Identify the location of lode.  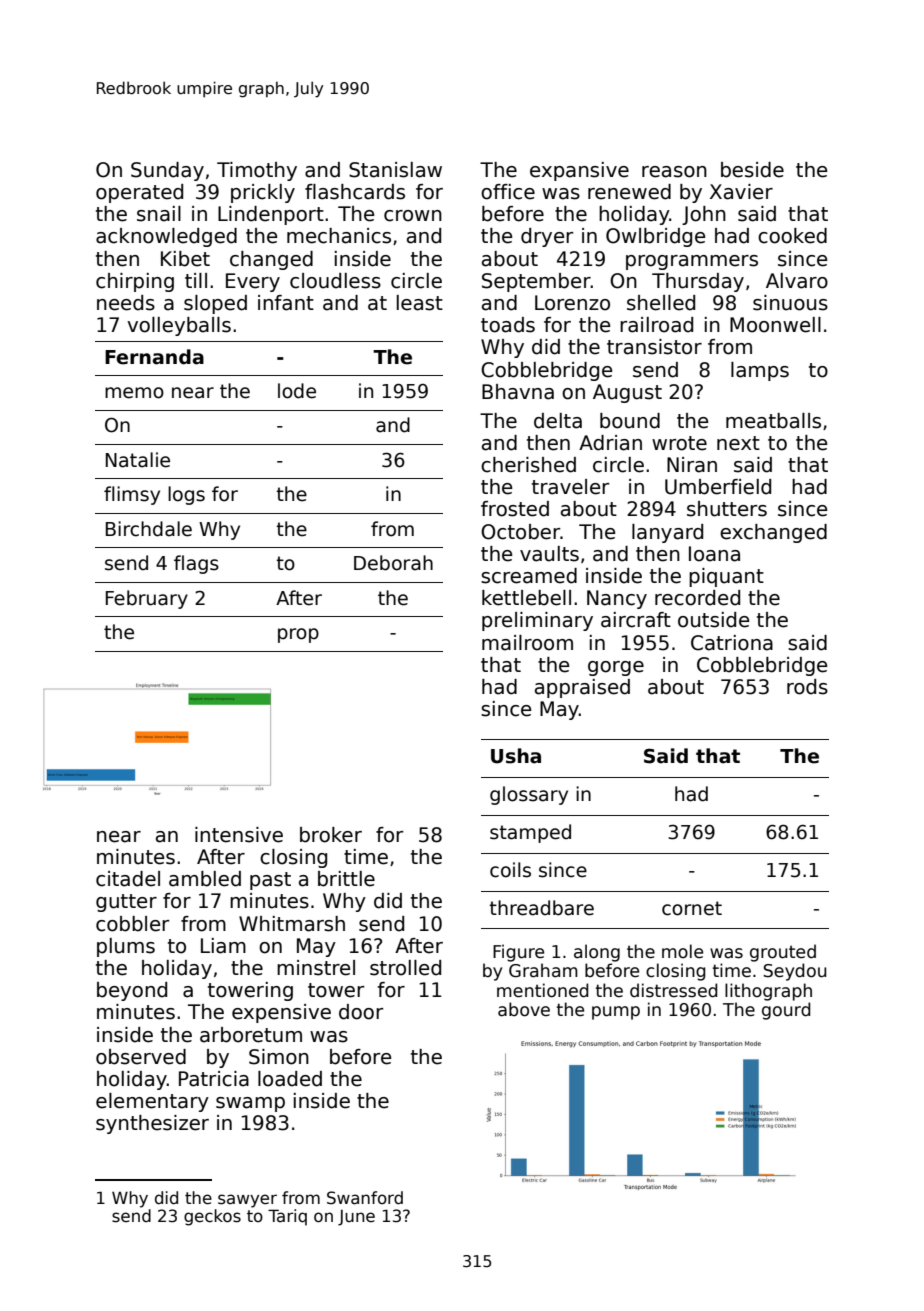
(297, 391).
